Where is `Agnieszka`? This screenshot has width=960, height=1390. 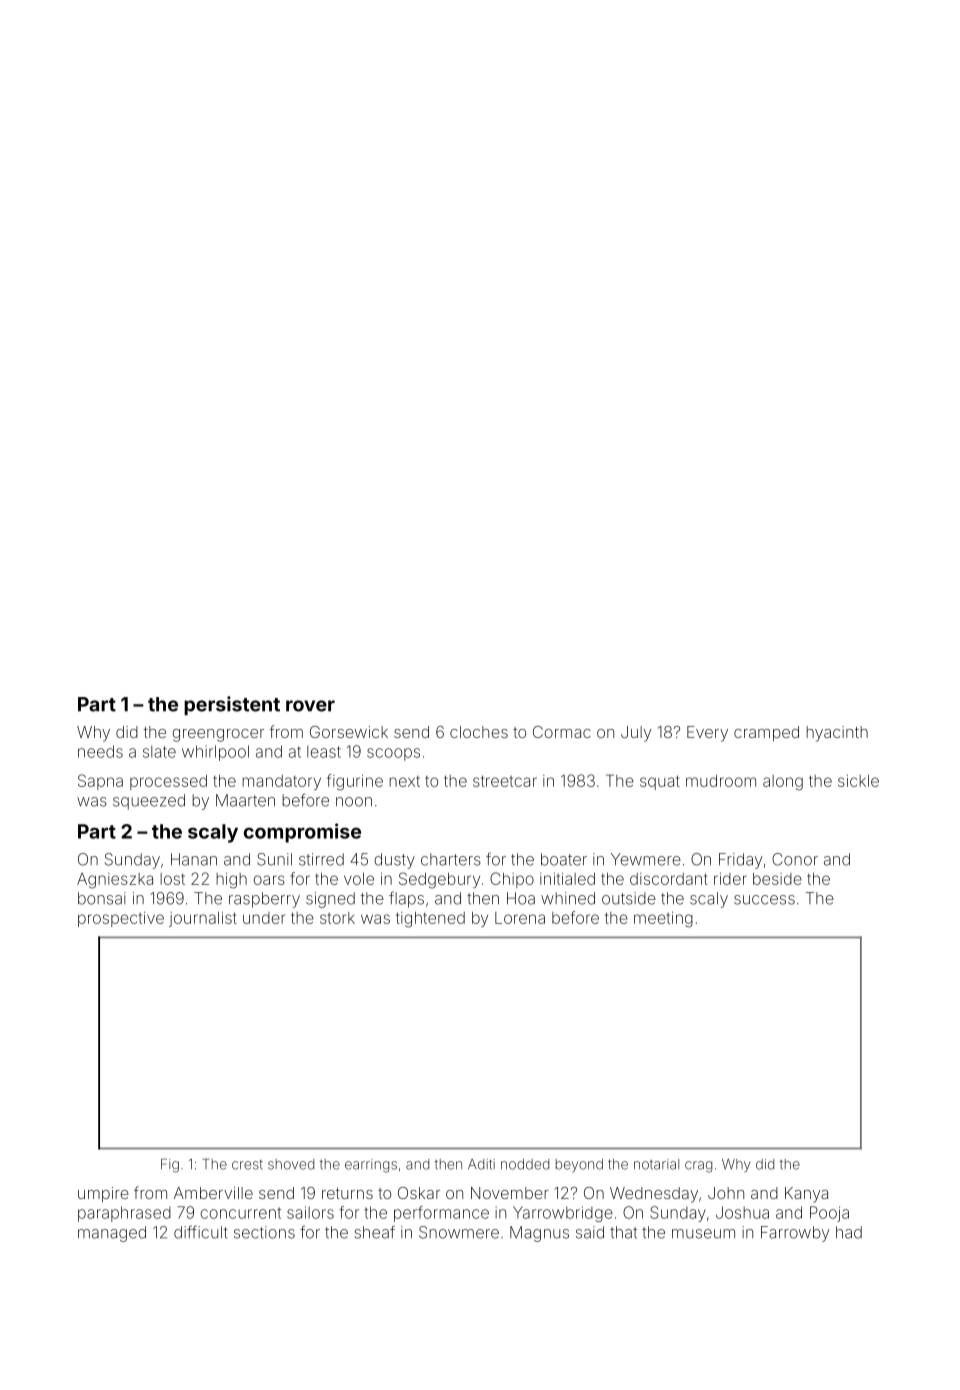 Agnieszka is located at coordinates (115, 881).
